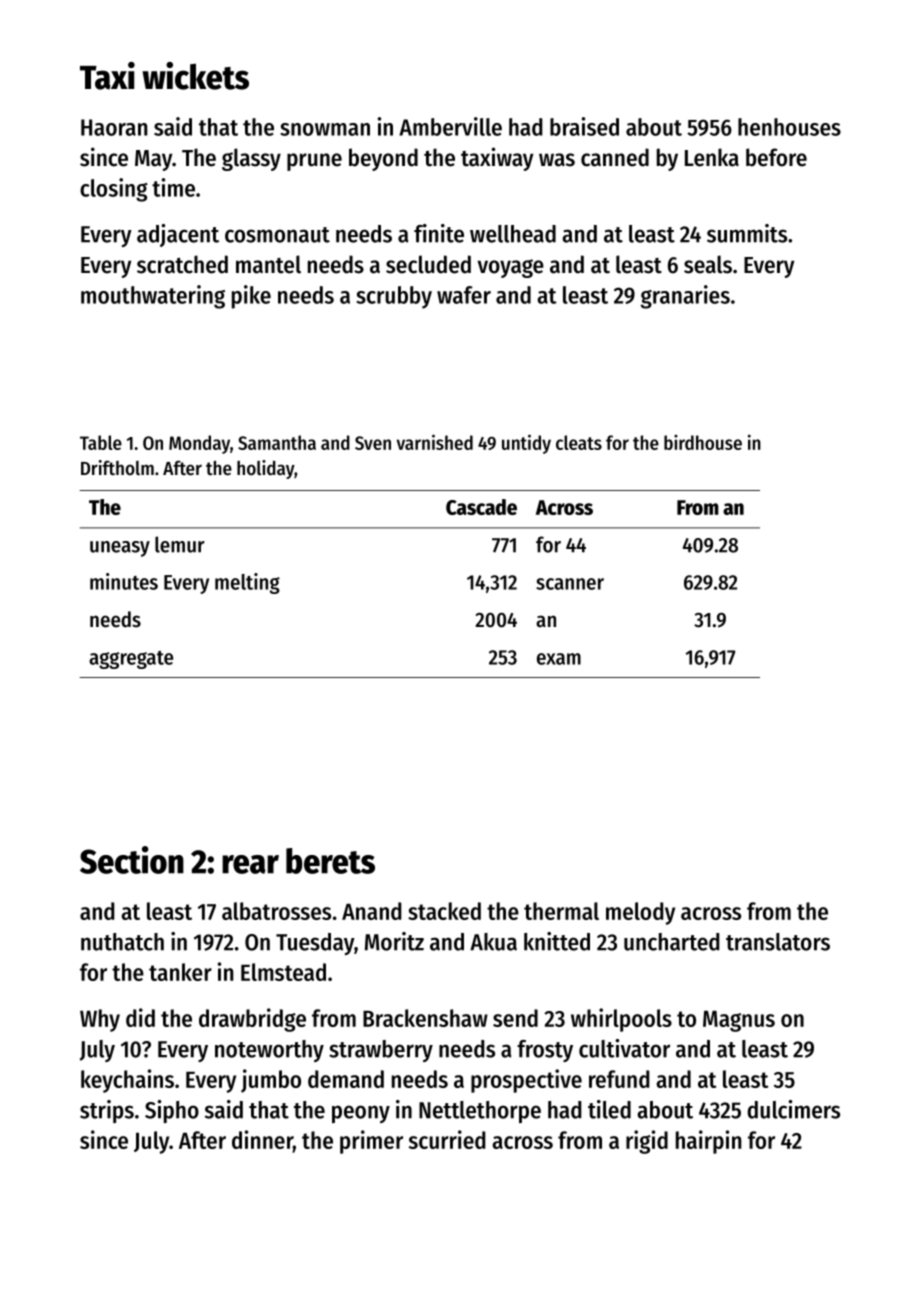  Describe the element at coordinates (703, 442) in the image. I see `birdhouse` at that location.
